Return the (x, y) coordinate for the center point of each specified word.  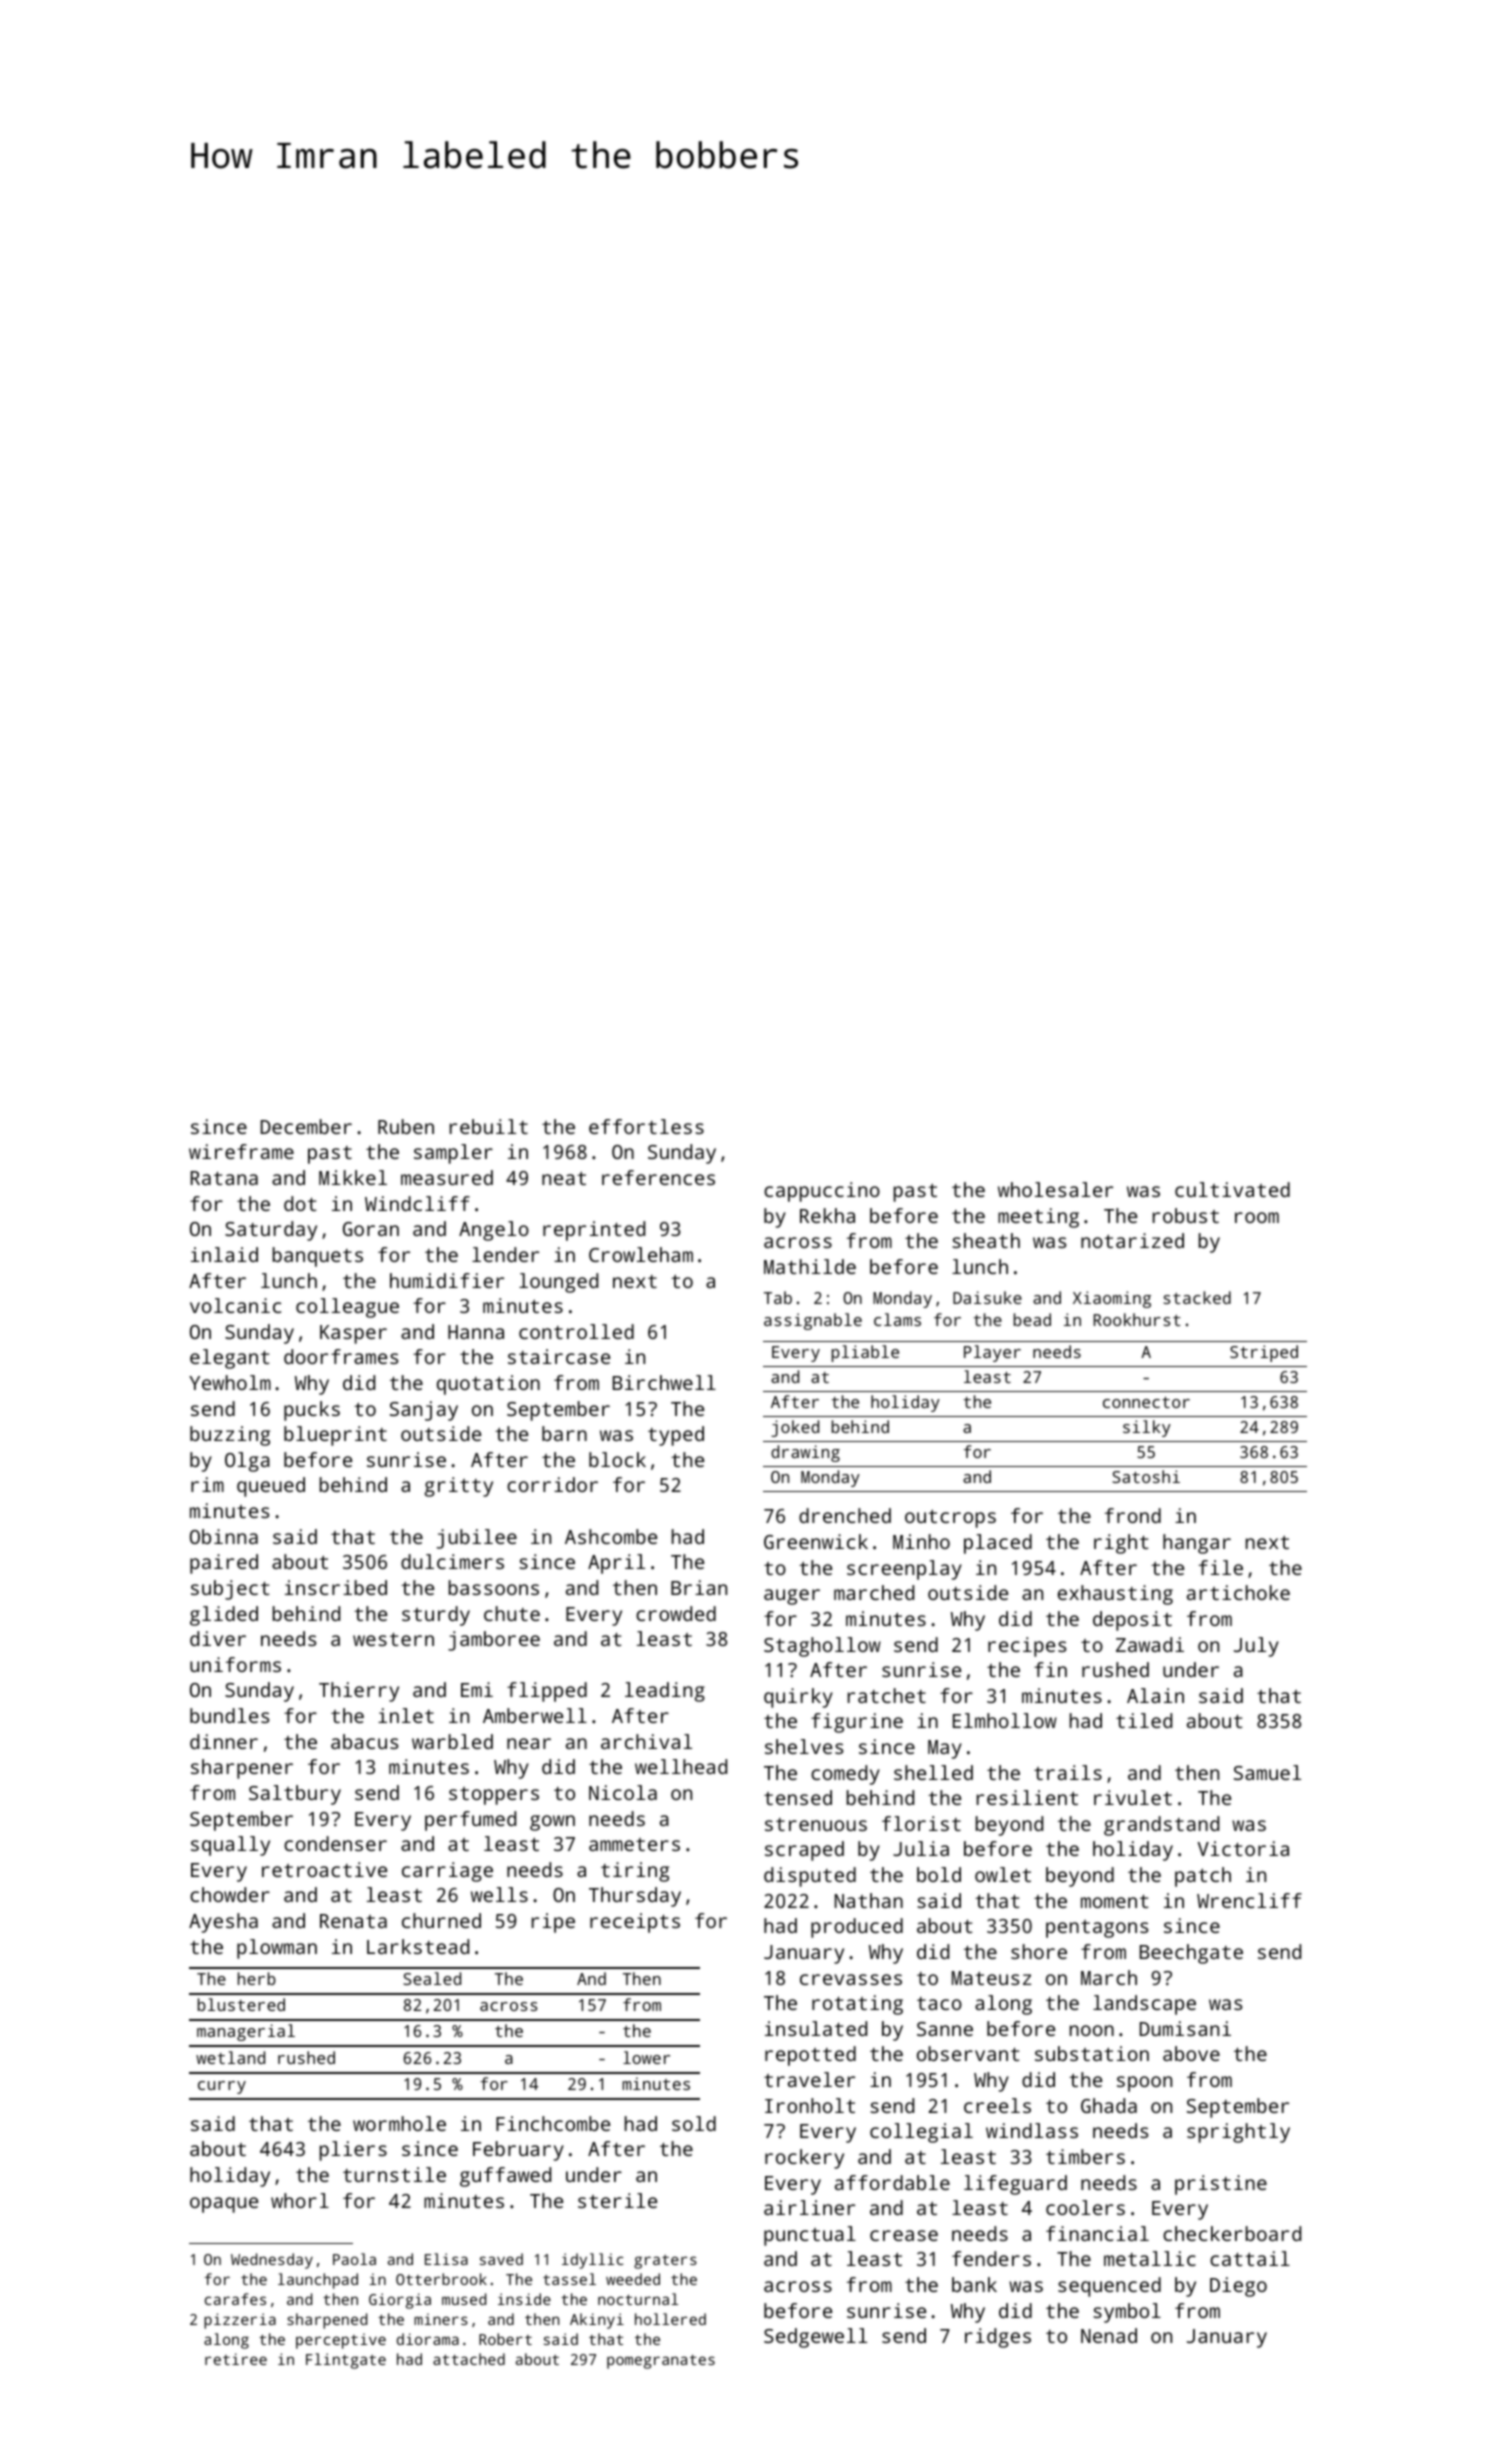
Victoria (1243, 1848)
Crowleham (641, 1254)
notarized (1132, 1240)
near (529, 1743)
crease (904, 2235)
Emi (477, 1689)
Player (992, 1353)
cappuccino (822, 1192)
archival (646, 1741)
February (518, 2151)
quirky (798, 1698)
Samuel (1267, 1772)
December (306, 1126)
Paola (354, 2259)
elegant (229, 1359)
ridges (998, 2338)
